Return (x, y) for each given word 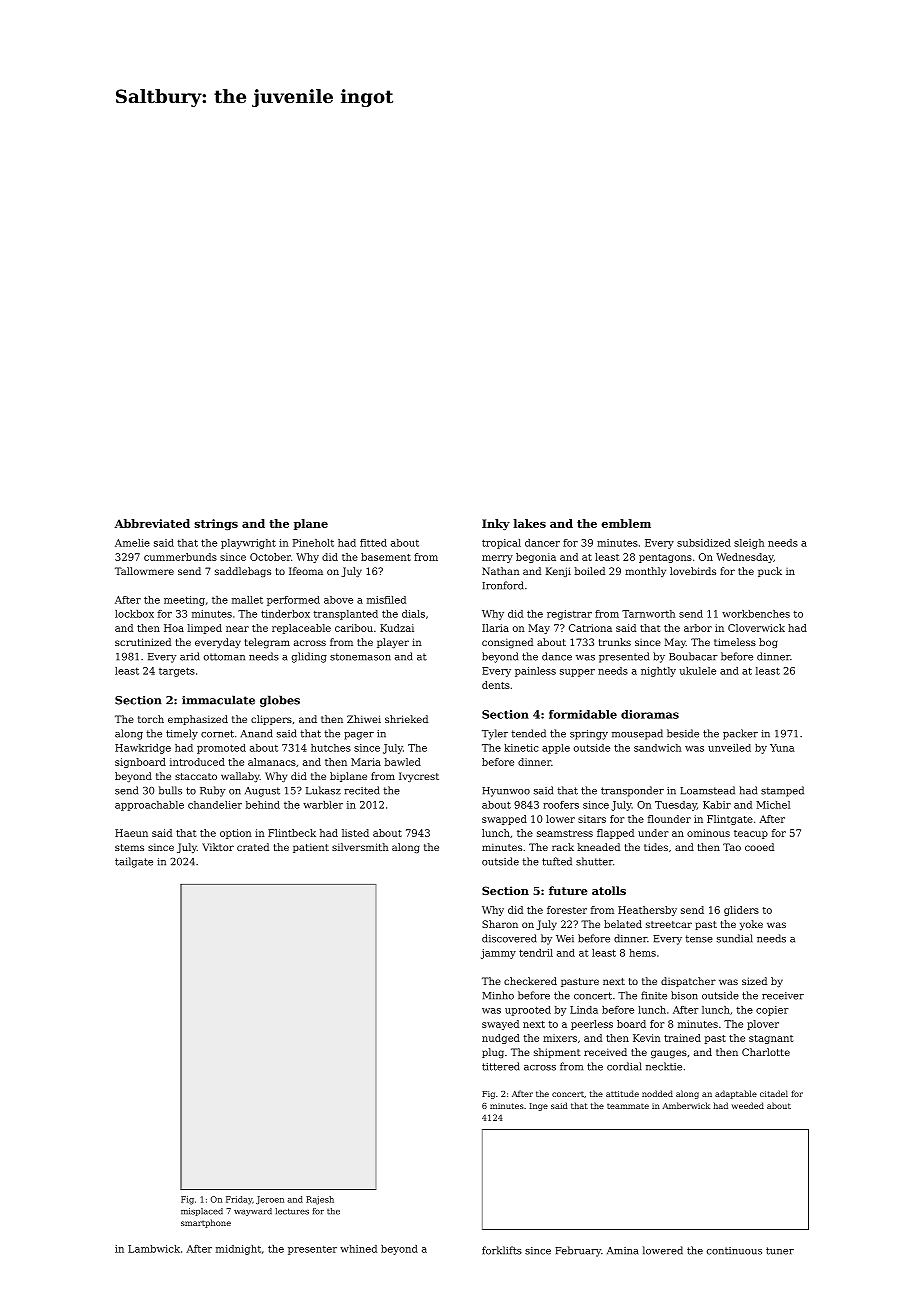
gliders (741, 911)
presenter (312, 1250)
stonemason (360, 657)
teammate (628, 1106)
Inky (496, 524)
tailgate (134, 862)
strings (216, 524)
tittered (501, 1066)
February (578, 1251)
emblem (626, 523)
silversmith (360, 847)
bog (768, 643)
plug (493, 1053)
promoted (221, 749)
